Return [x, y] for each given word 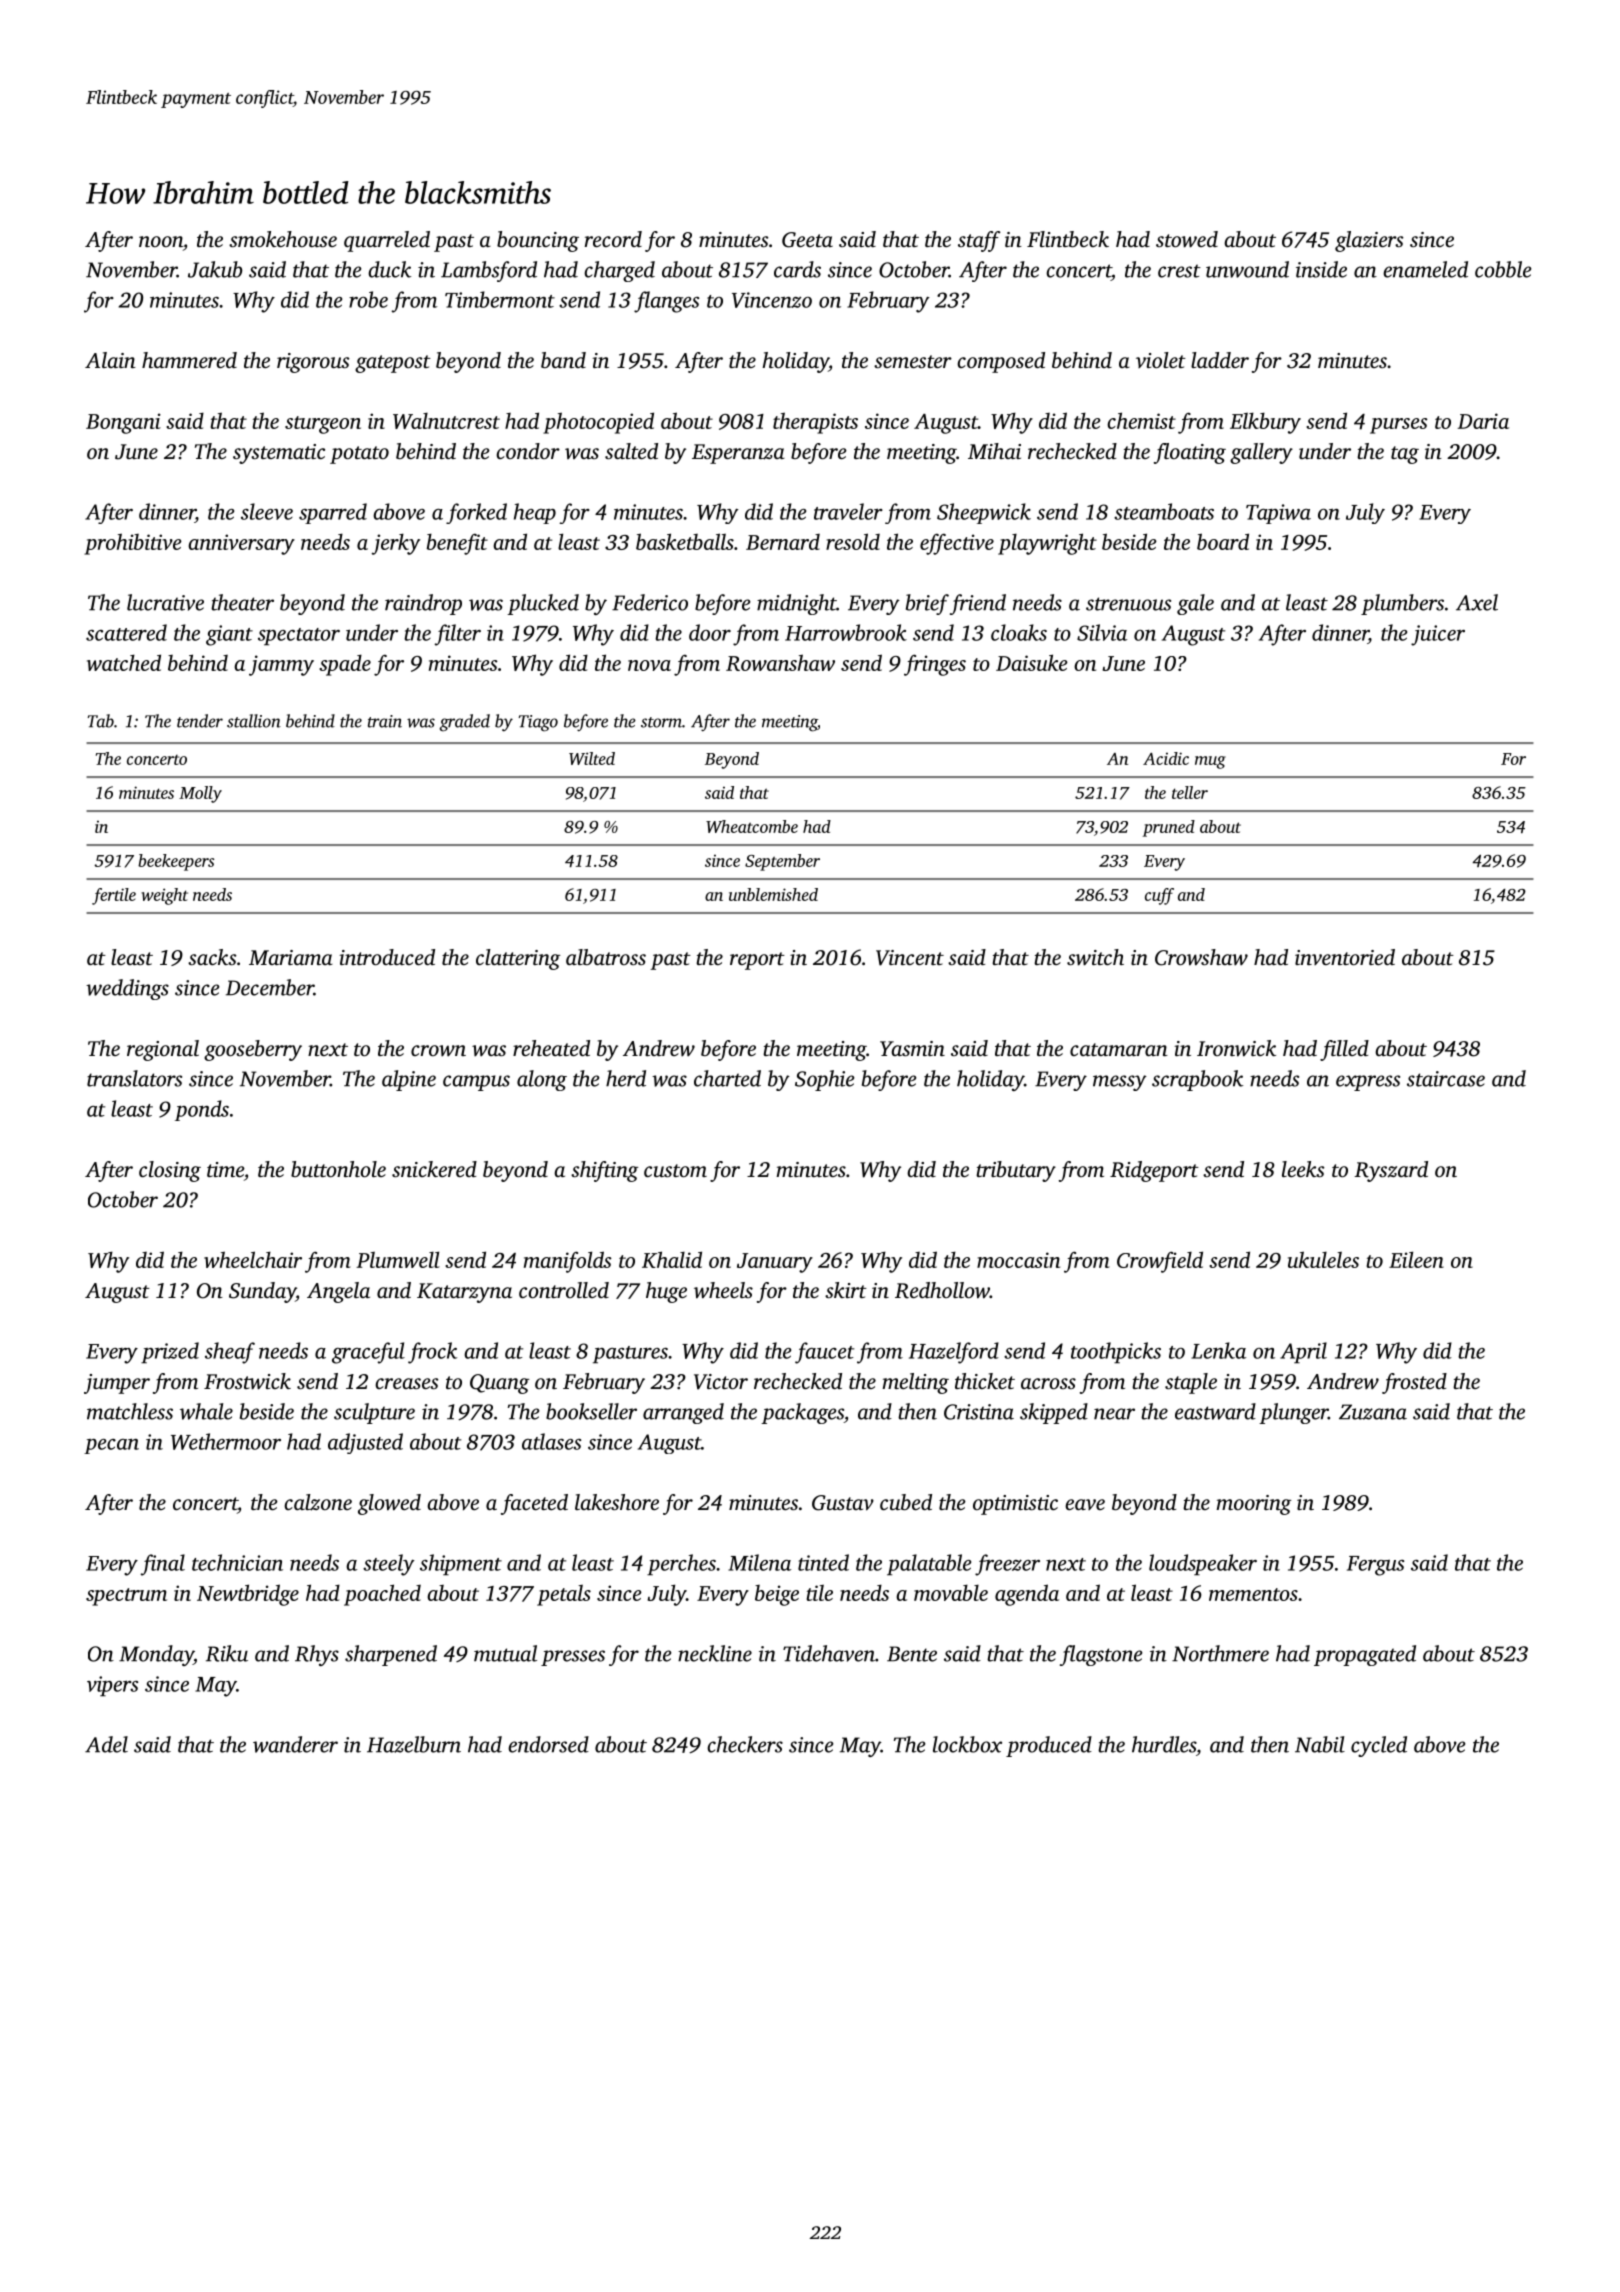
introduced [387, 957]
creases [407, 1383]
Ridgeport [1154, 1171]
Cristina [979, 1412]
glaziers [1369, 241]
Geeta [807, 240]
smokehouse [283, 239]
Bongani [123, 423]
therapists [815, 423]
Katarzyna [464, 1293]
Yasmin [912, 1048]
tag [1405, 455]
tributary [1016, 1171]
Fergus [1375, 1566]
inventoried [1345, 957]
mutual [505, 1653]
